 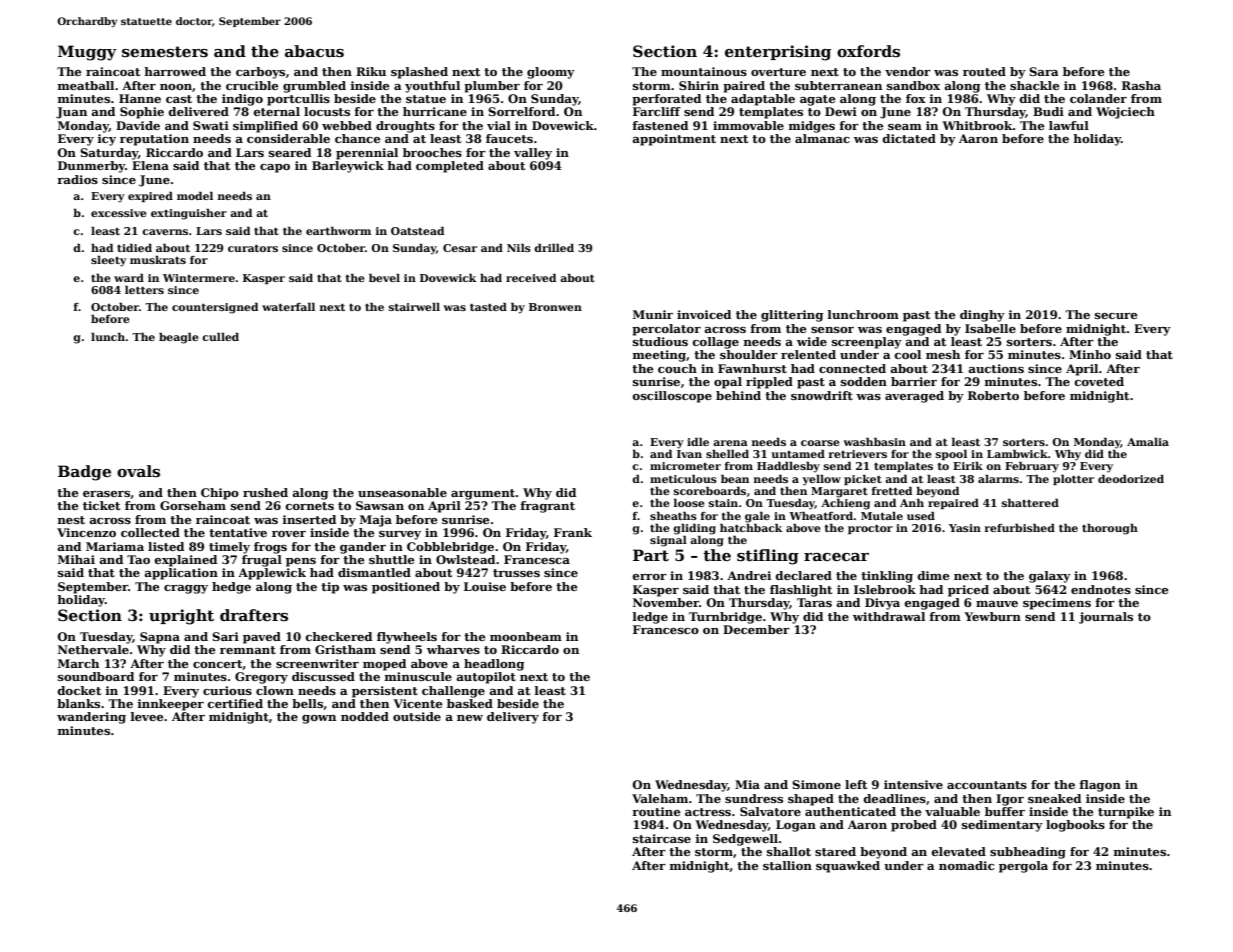 I want to click on Sawsan, so click(x=380, y=505).
